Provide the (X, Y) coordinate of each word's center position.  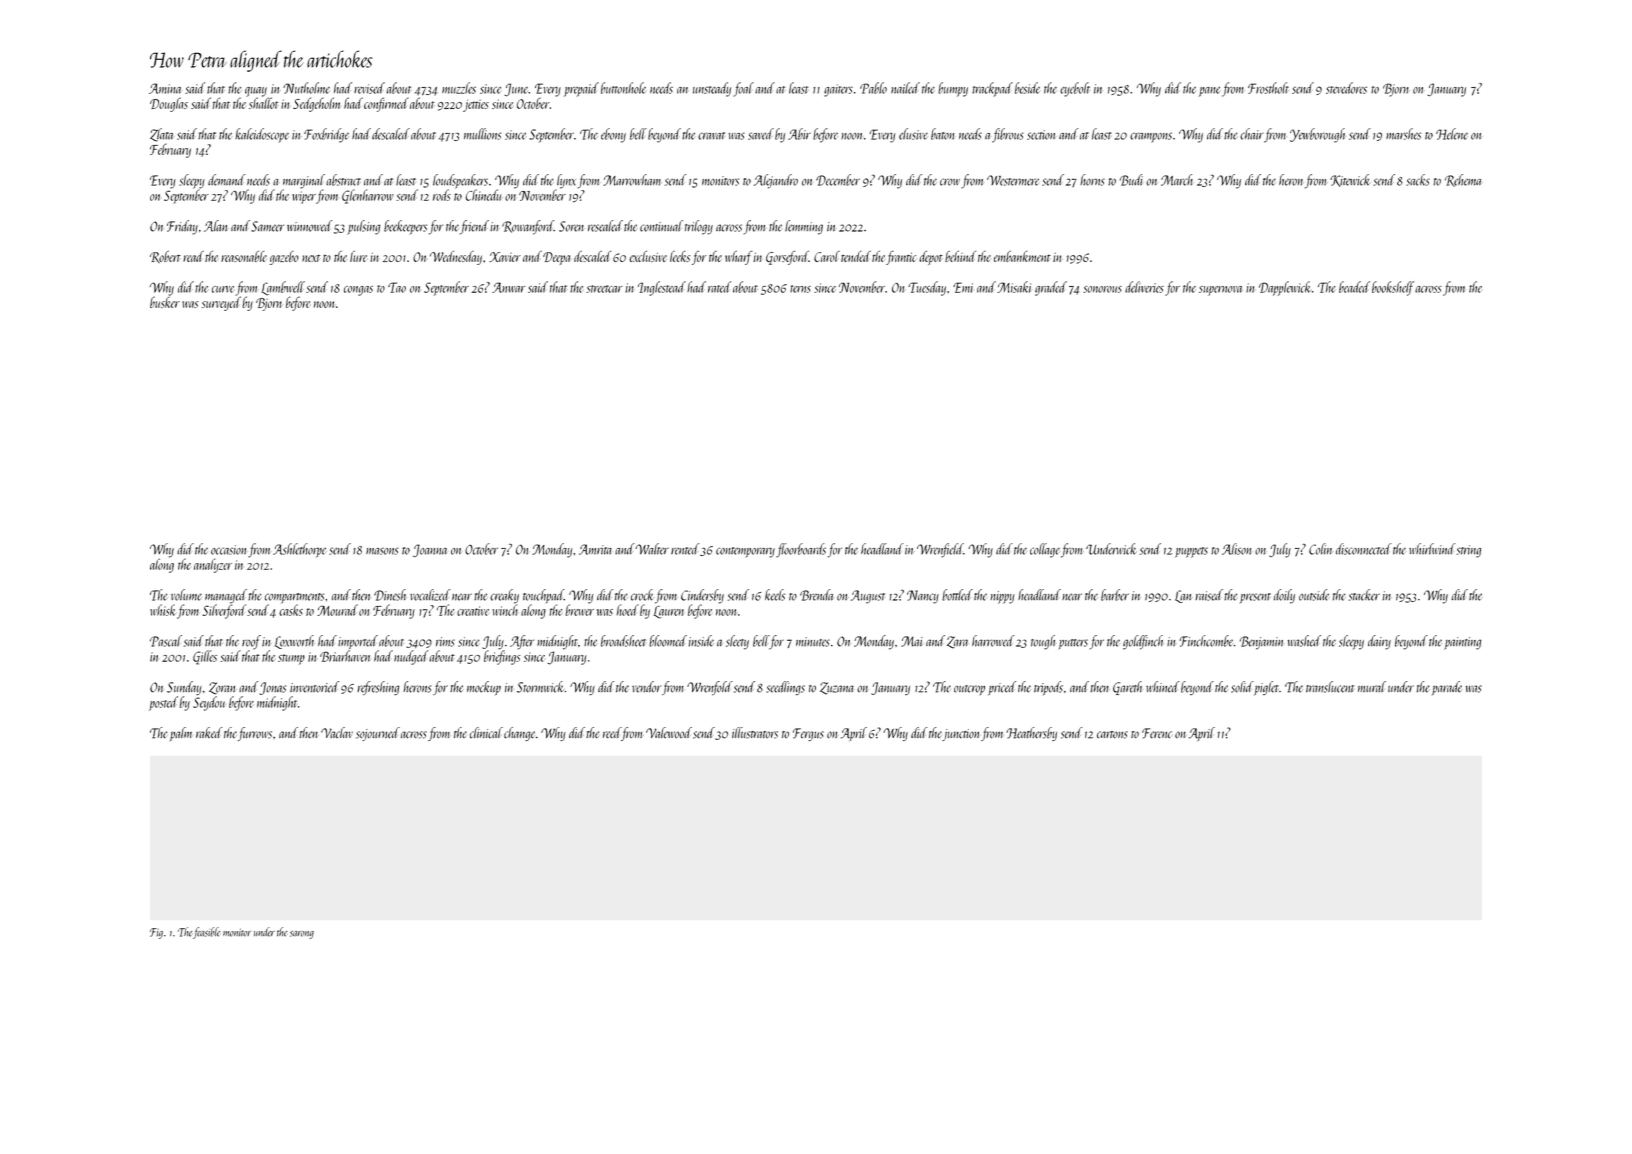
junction (960, 735)
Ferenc (1157, 733)
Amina (165, 88)
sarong (302, 935)
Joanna (430, 550)
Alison (1236, 549)
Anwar (508, 287)
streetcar (604, 289)
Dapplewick (1285, 288)
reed (612, 732)
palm (181, 734)
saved (761, 134)
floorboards (801, 550)
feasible (207, 933)
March (1177, 180)
